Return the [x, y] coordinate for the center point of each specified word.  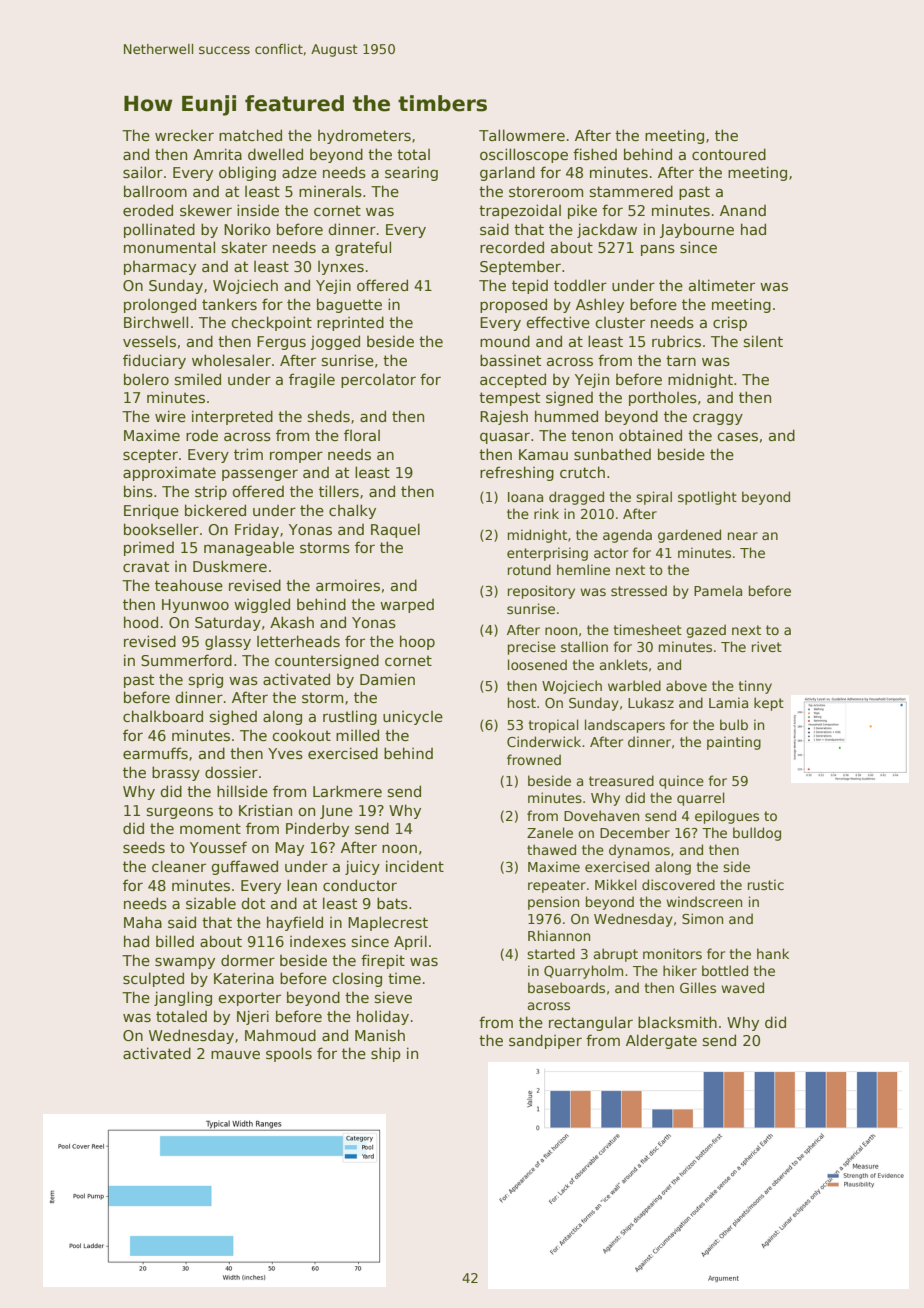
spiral [654, 498]
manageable [249, 548]
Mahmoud [280, 1035]
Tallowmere [522, 135]
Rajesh [504, 417]
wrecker [184, 135]
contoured [729, 154]
